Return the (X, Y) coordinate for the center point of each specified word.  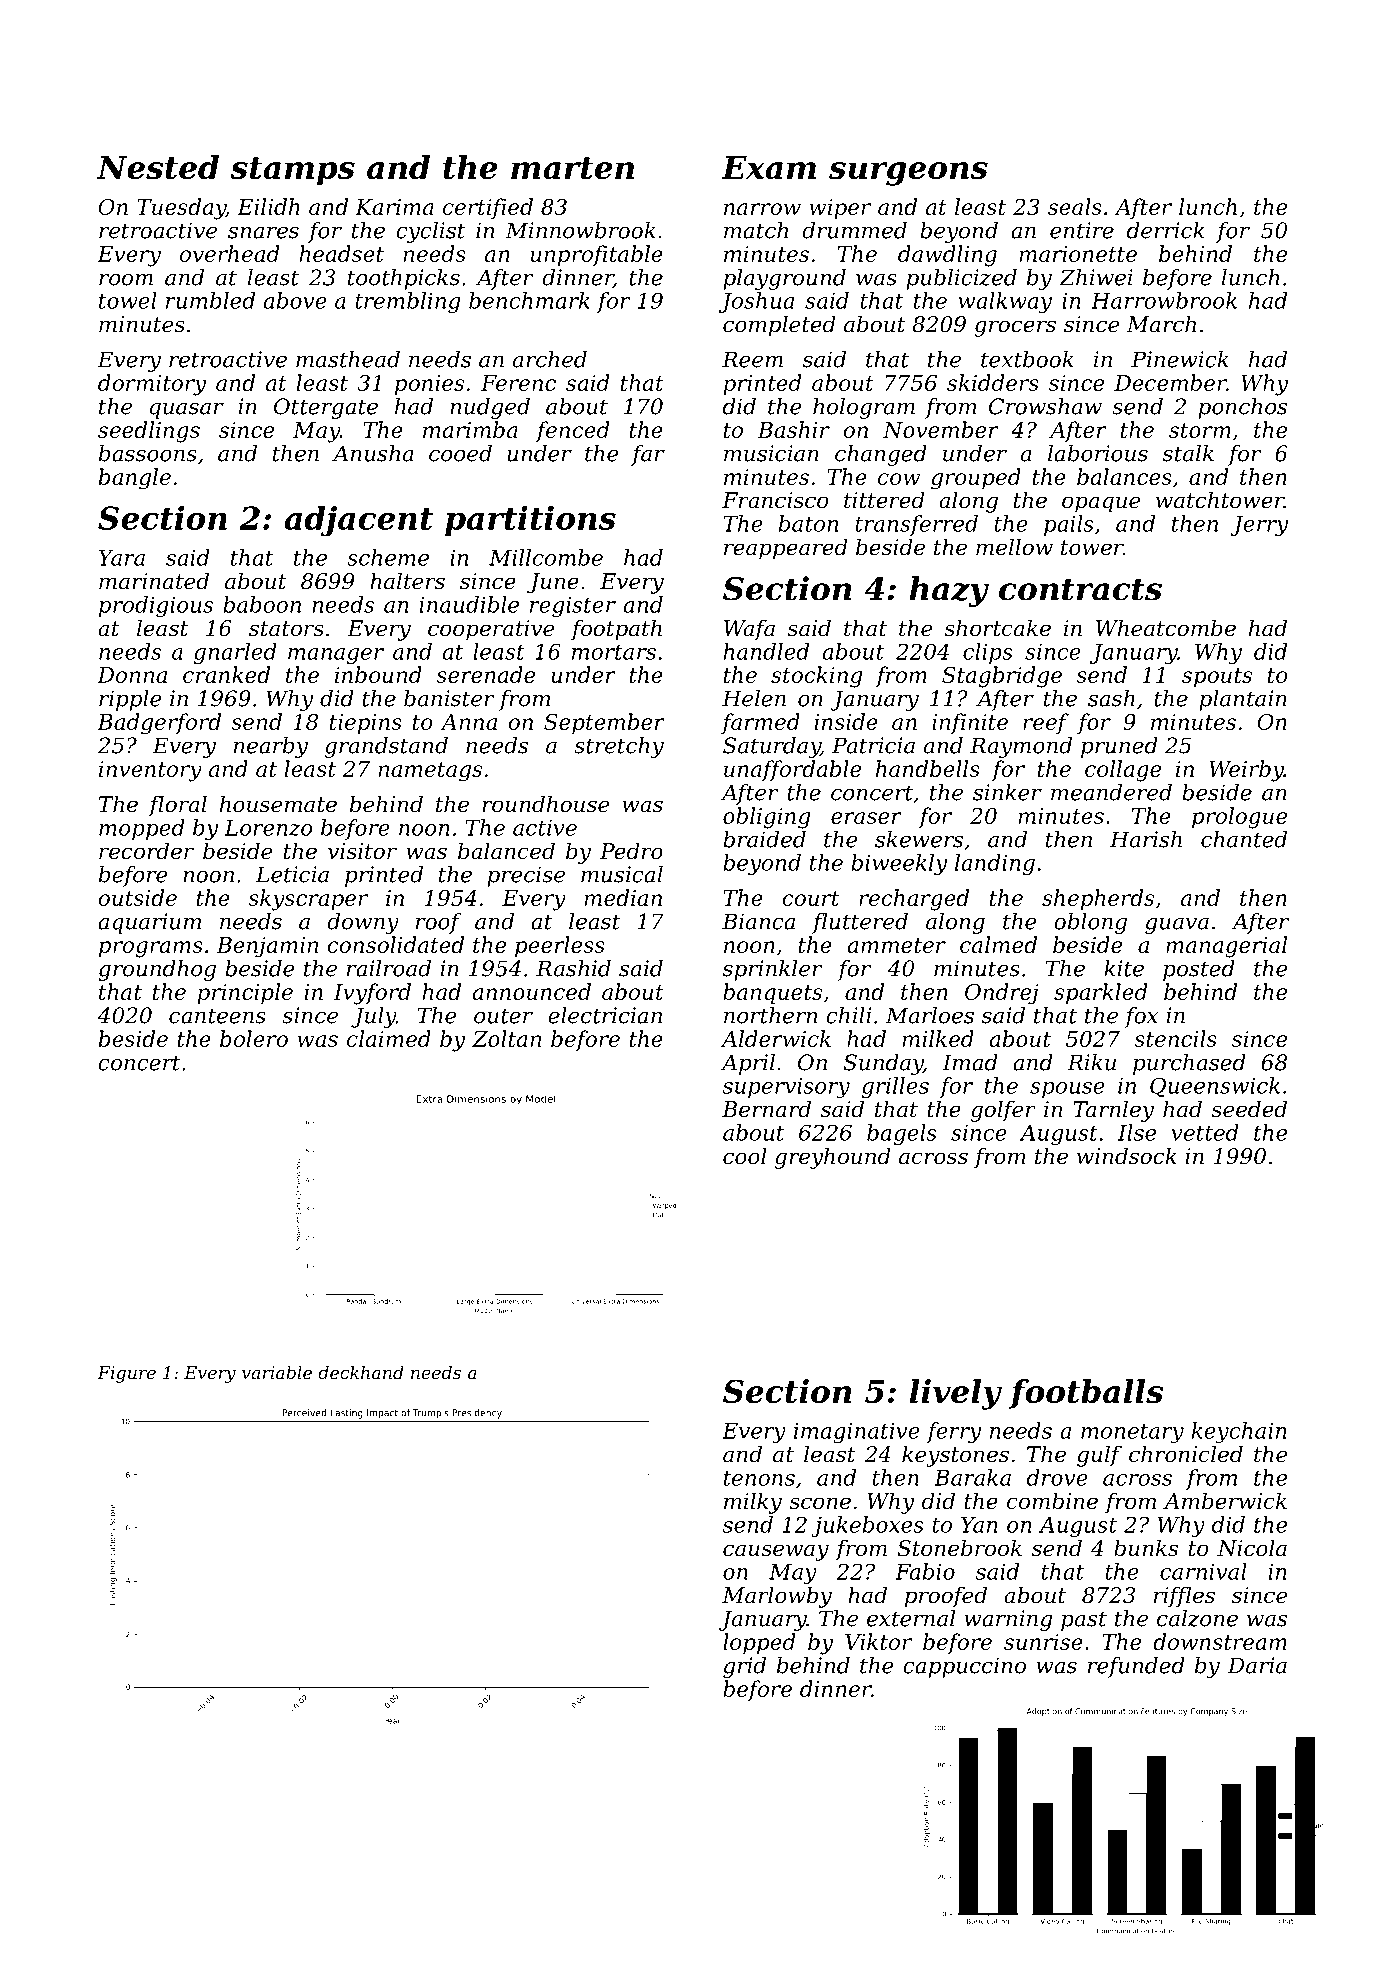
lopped (759, 1643)
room (126, 280)
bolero (254, 1038)
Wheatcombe (1166, 628)
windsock (1127, 1156)
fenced (572, 431)
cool (745, 1156)
